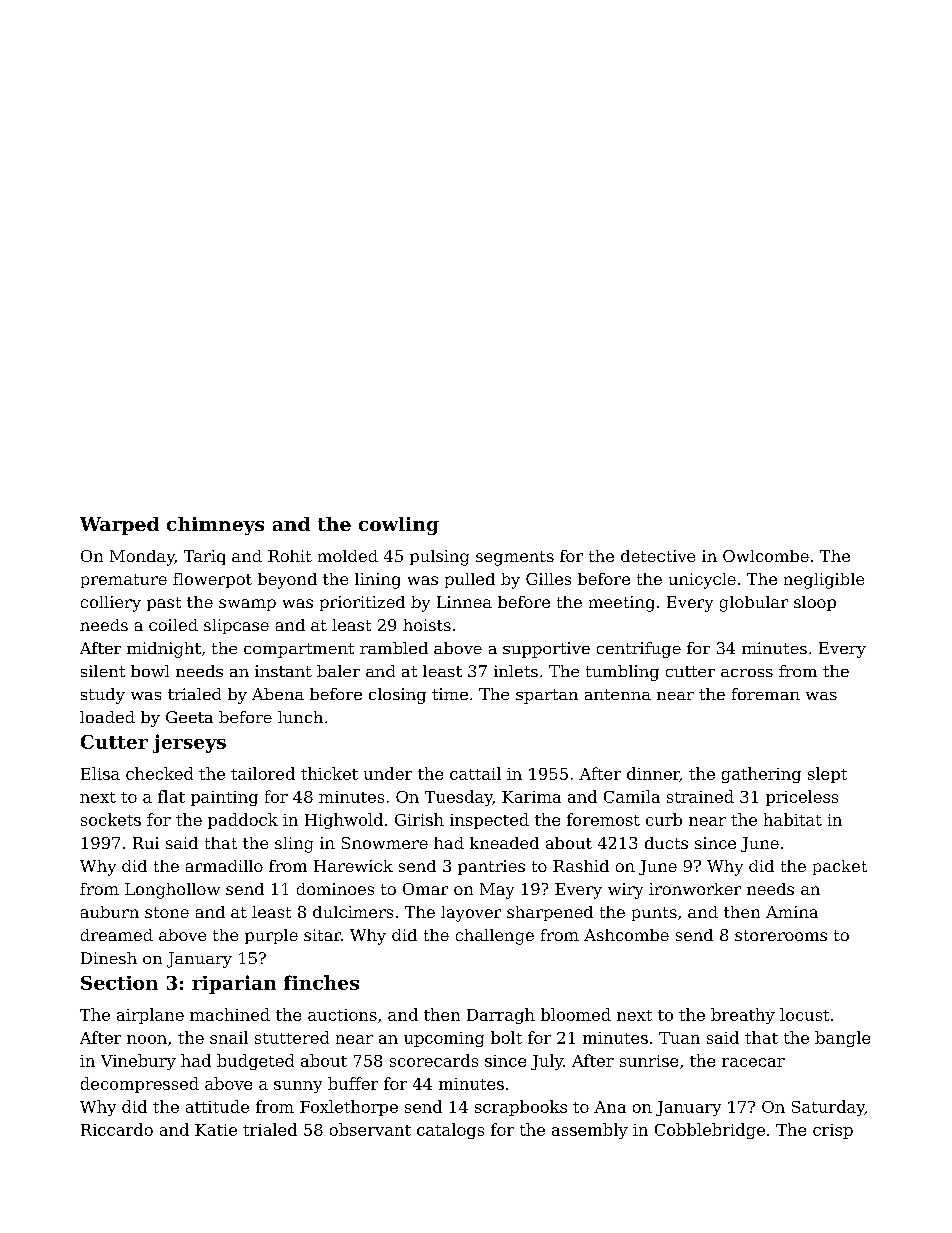 This image has width=952, height=1233. What do you see at coordinates (710, 1131) in the image?
I see `Cobblebridge` at bounding box center [710, 1131].
